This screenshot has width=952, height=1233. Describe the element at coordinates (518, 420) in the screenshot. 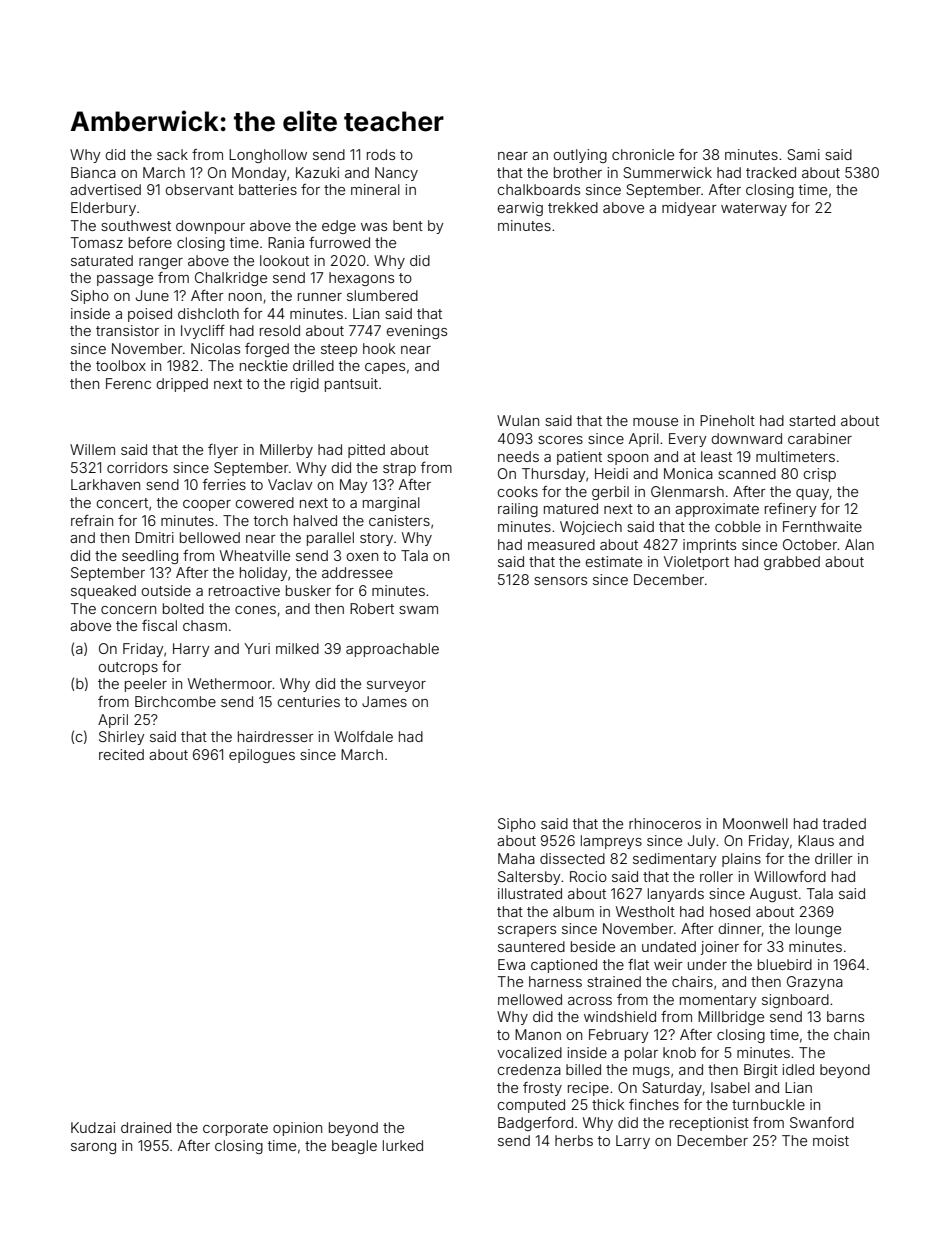

I see `Wulan` at that location.
